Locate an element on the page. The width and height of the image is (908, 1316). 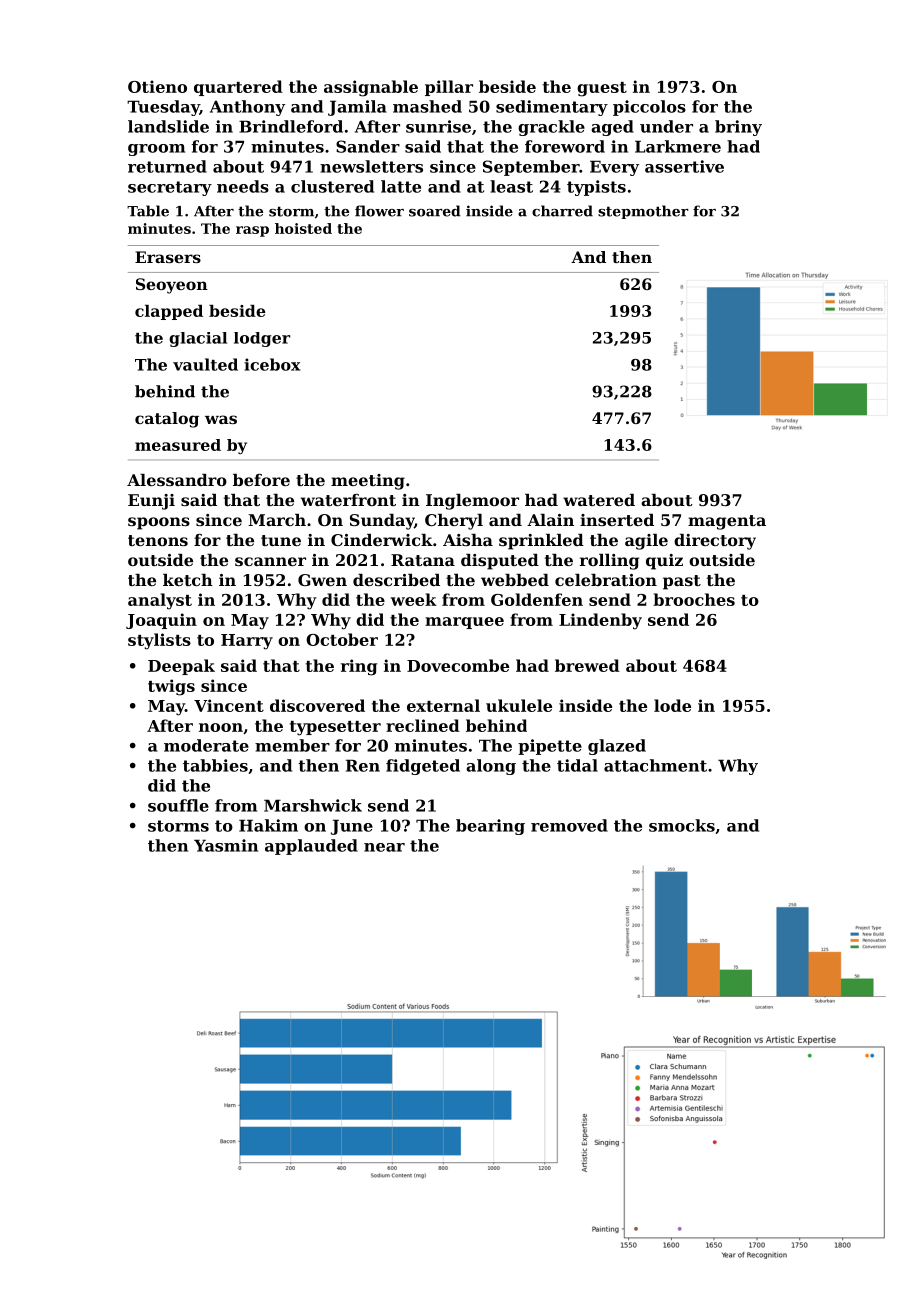
icebox is located at coordinates (272, 364).
